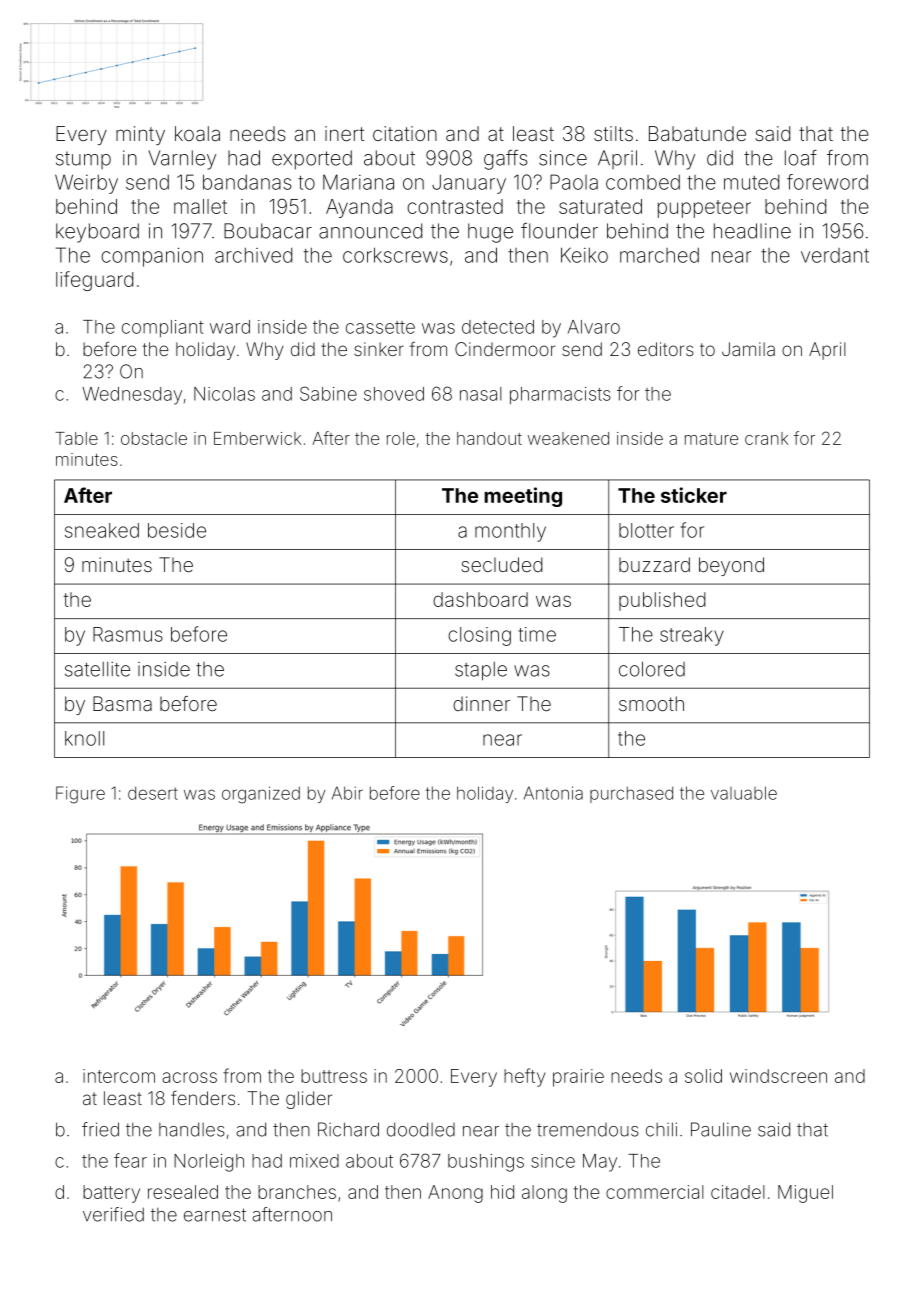  What do you see at coordinates (613, 133) in the document?
I see `stilts` at bounding box center [613, 133].
